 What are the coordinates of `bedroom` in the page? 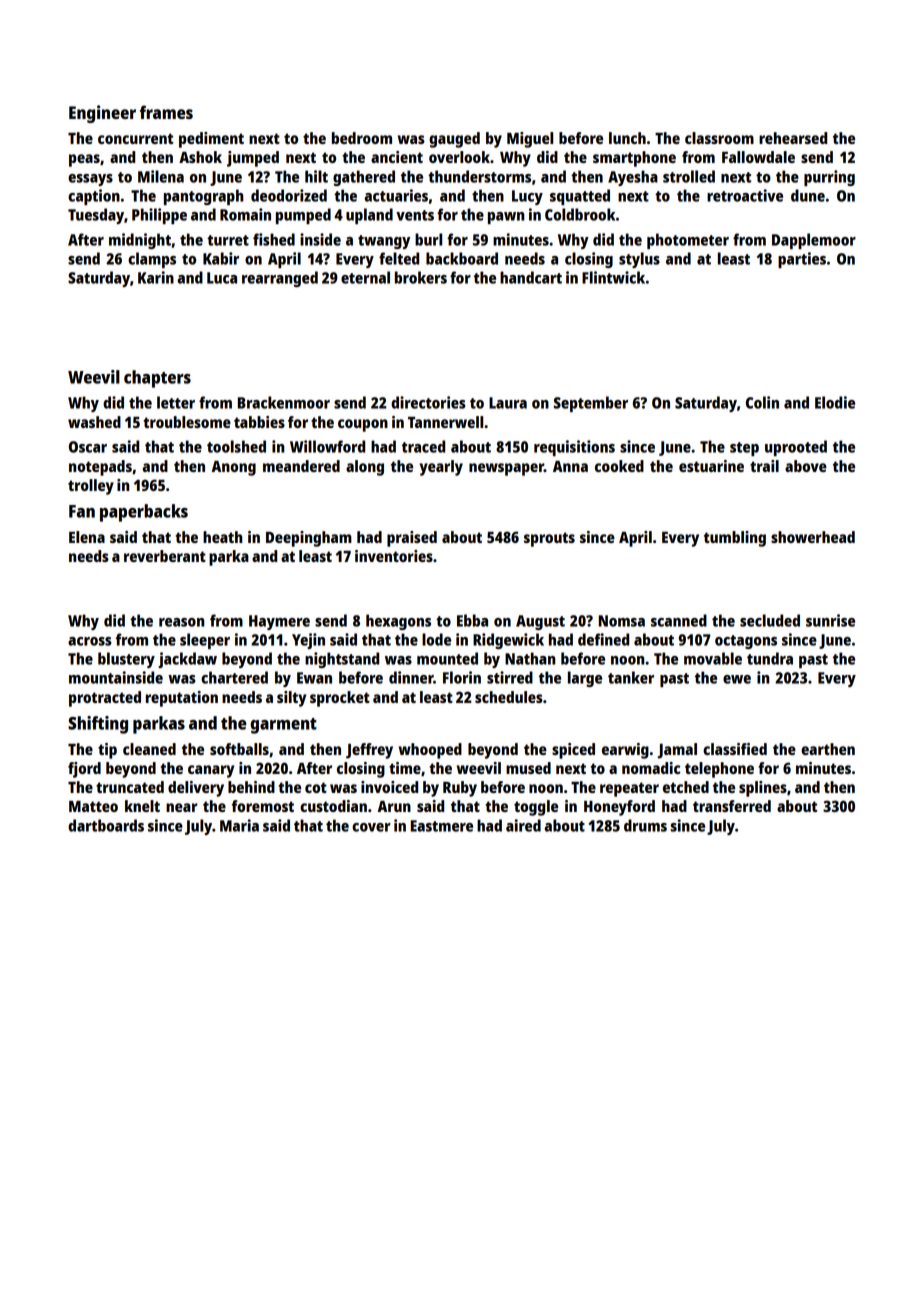 It's located at (362, 138).
